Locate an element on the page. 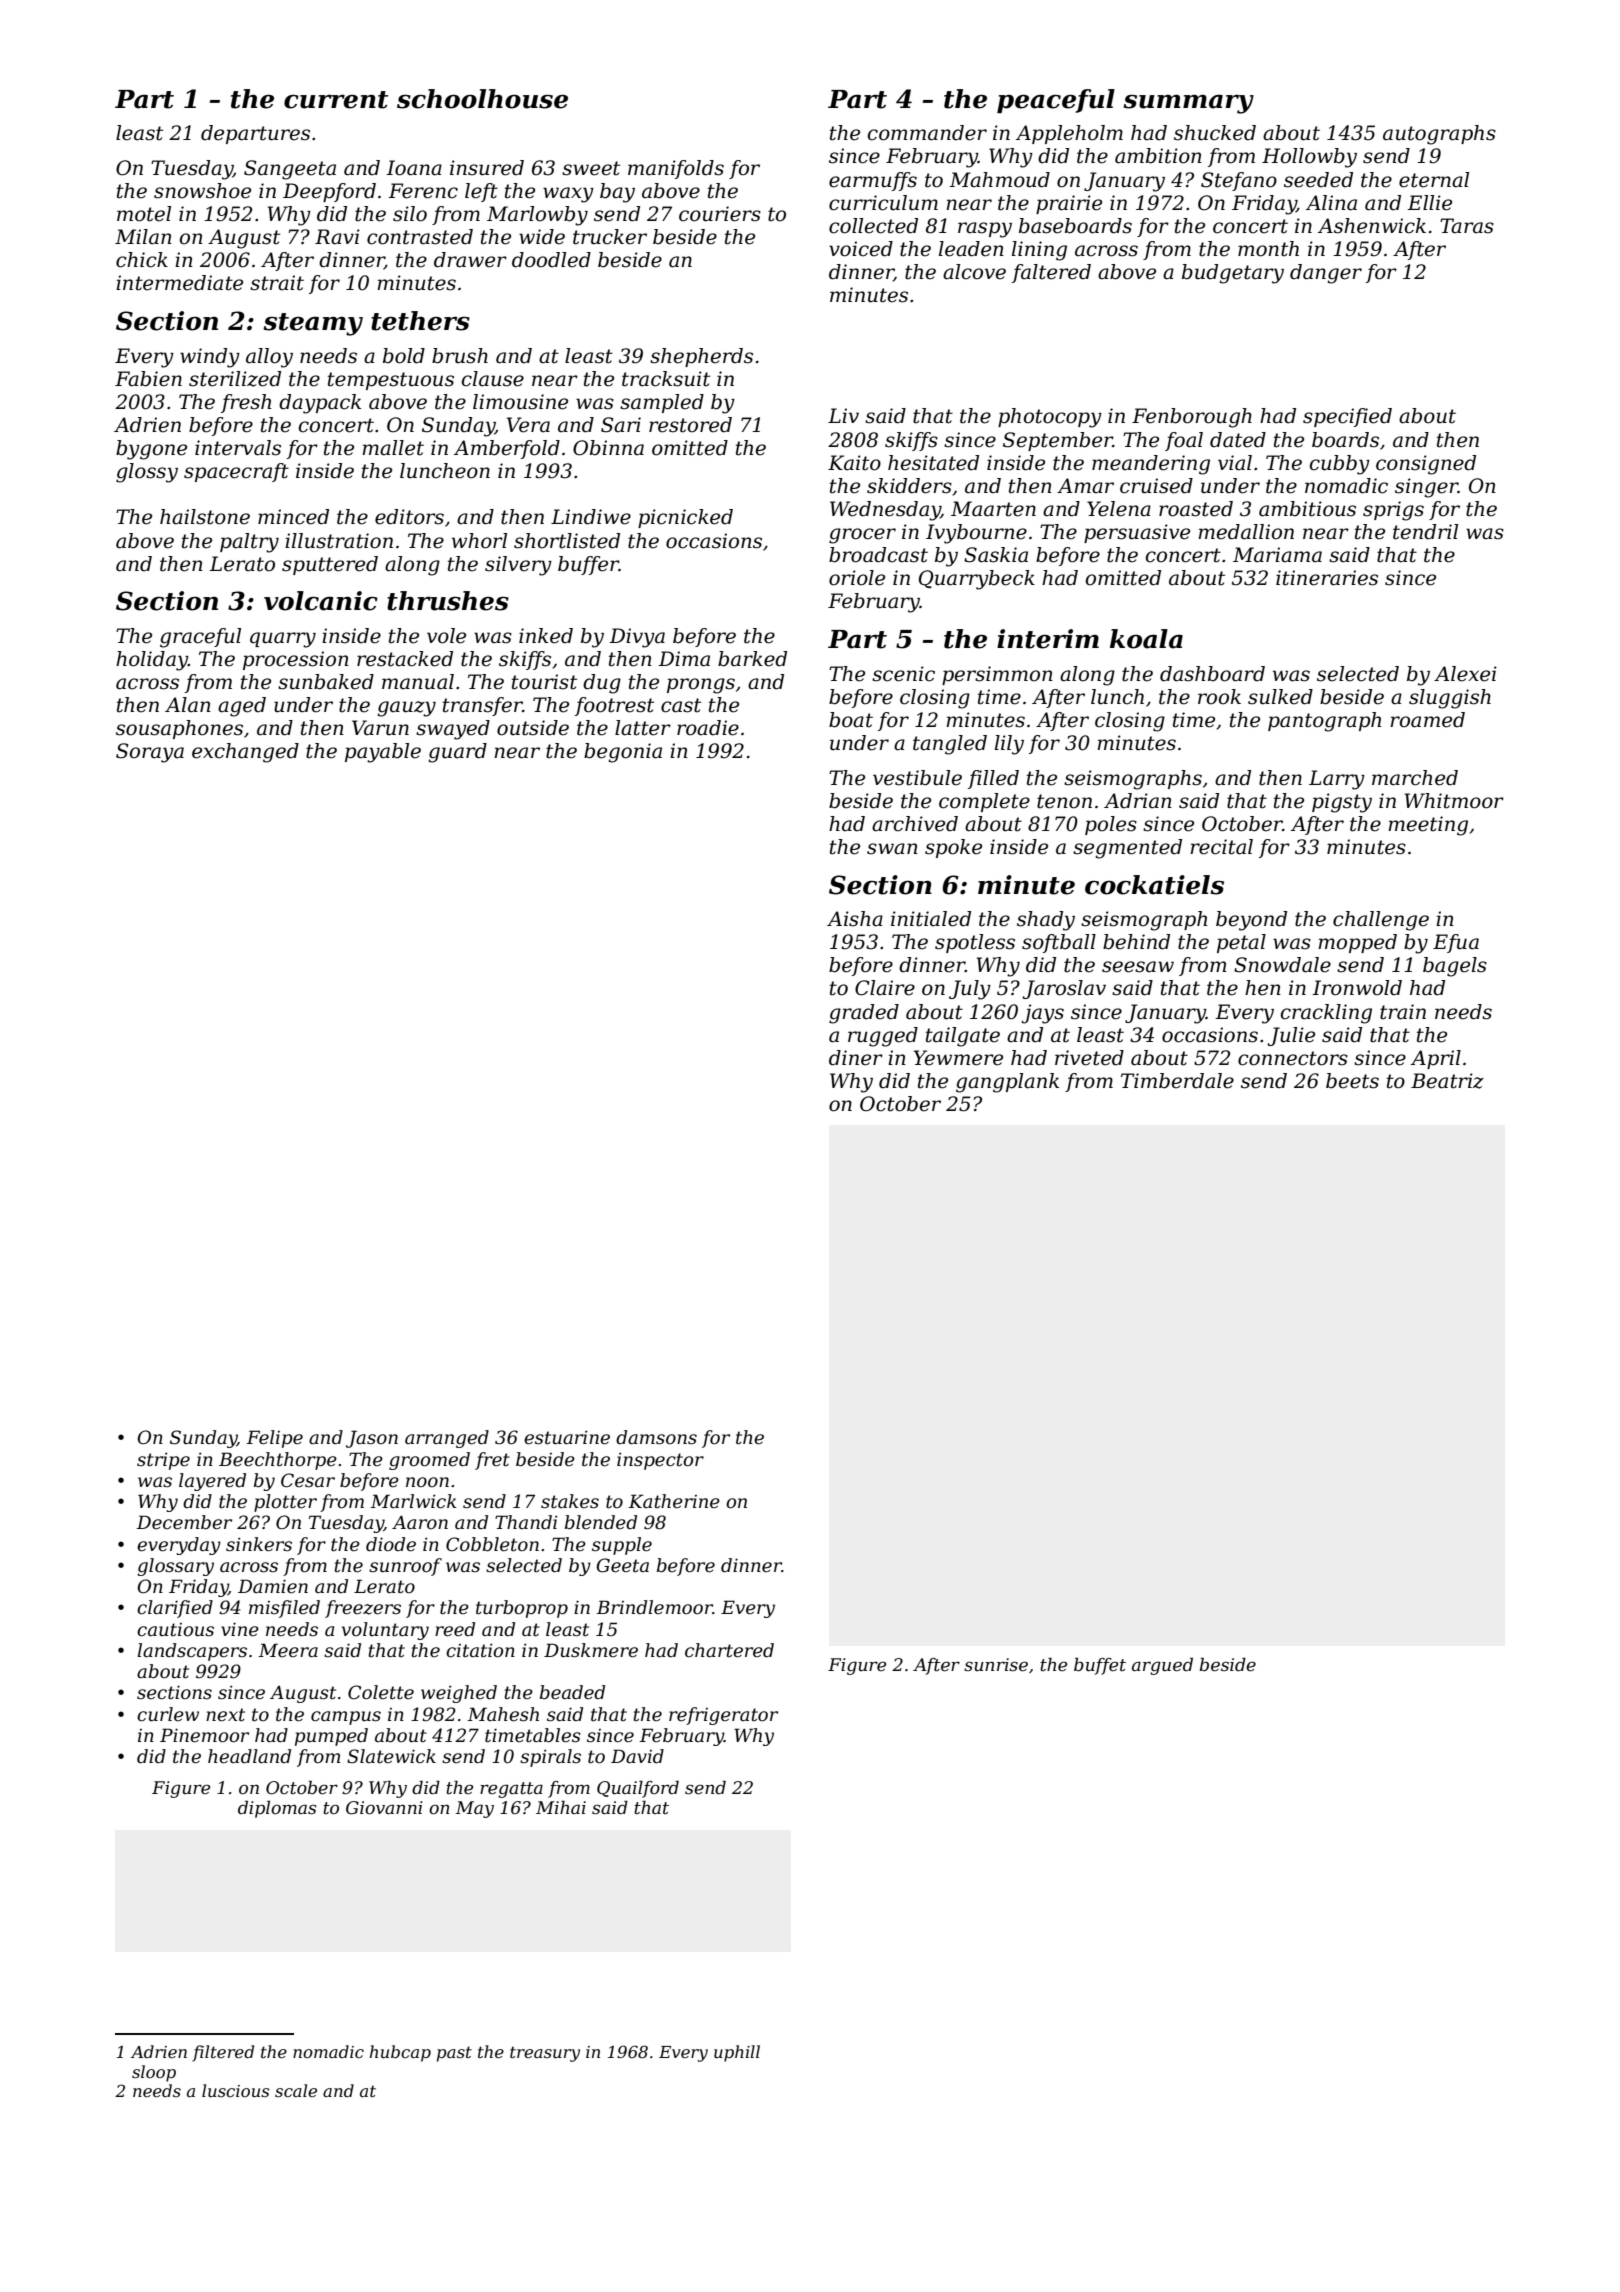 The height and width of the page is (2292, 1620). sweet is located at coordinates (591, 168).
